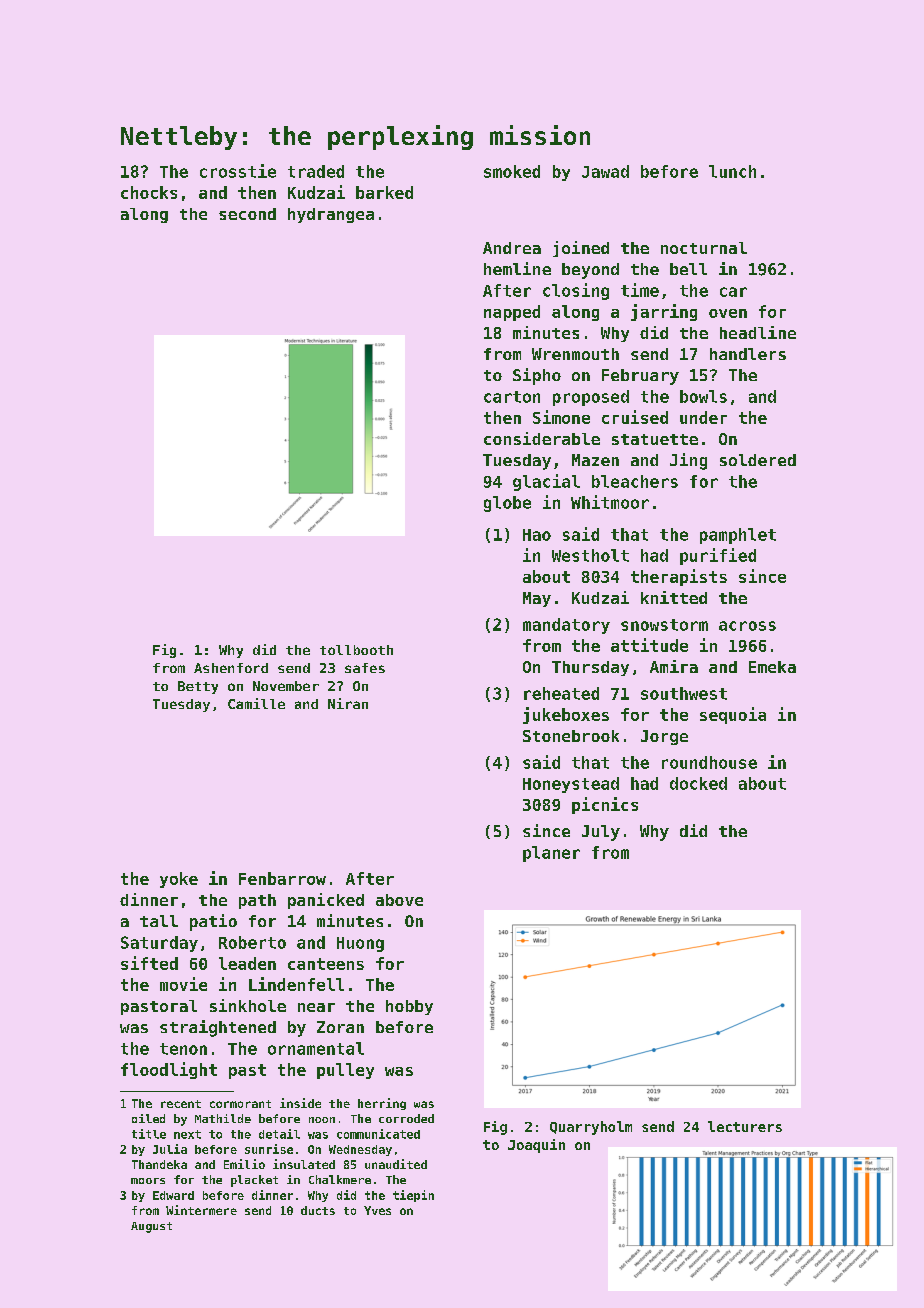 The width and height of the screenshot is (924, 1308). What do you see at coordinates (179, 880) in the screenshot?
I see `yoke` at bounding box center [179, 880].
